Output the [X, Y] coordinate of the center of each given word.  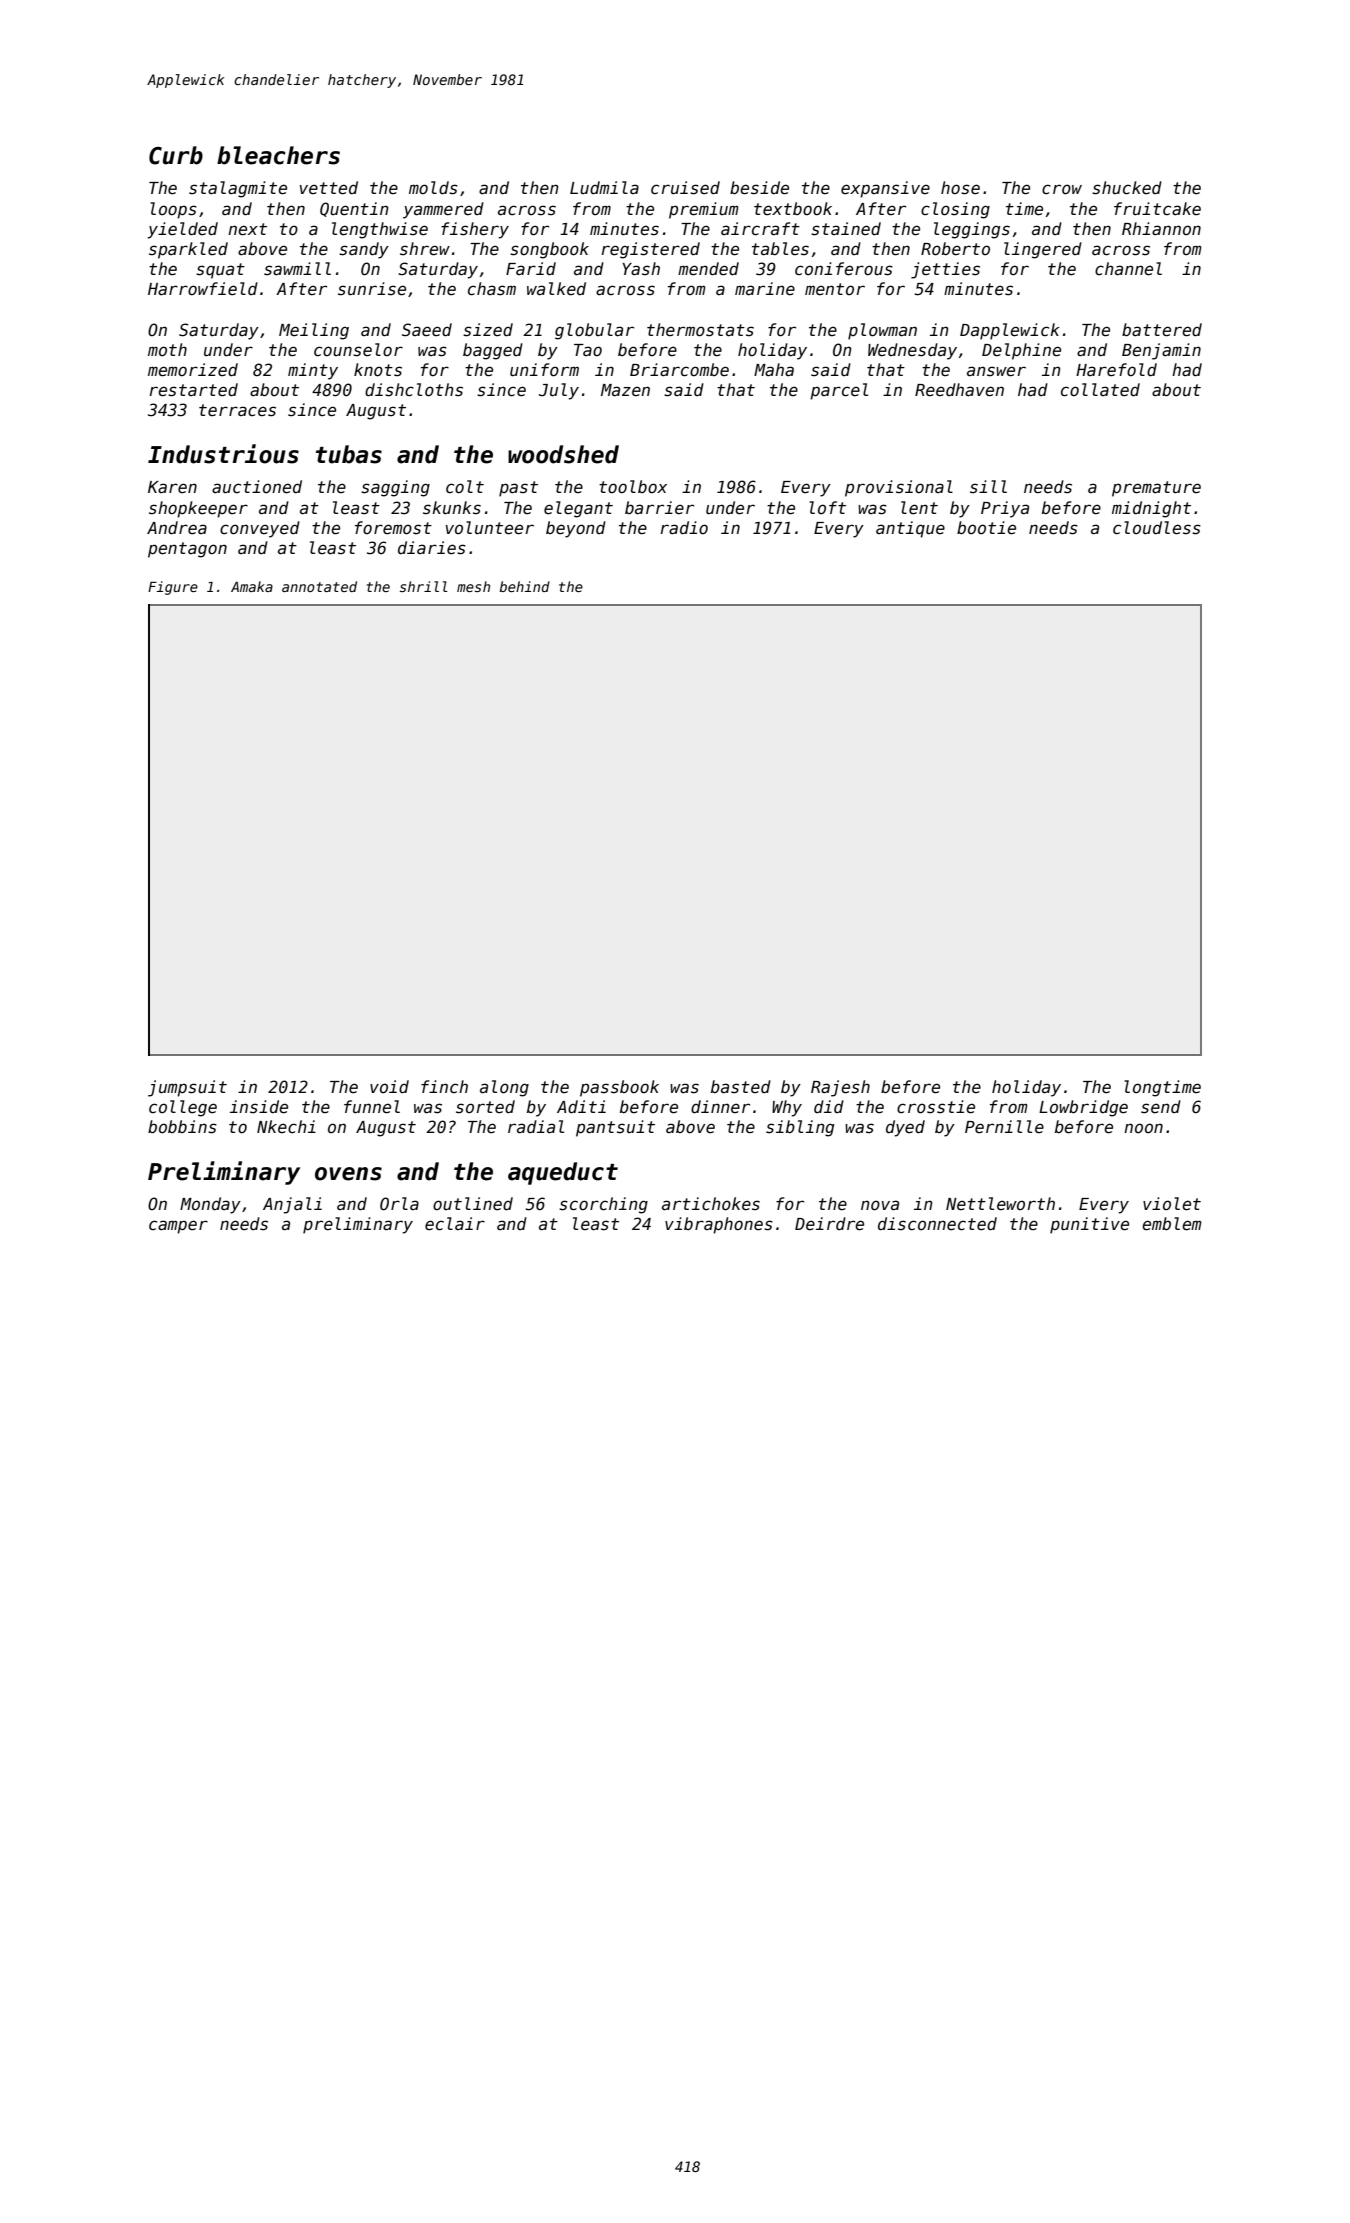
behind [524, 586]
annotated [319, 586]
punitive [1089, 1225]
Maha [774, 370]
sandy [364, 250]
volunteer [490, 528]
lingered [1043, 250]
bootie [986, 528]
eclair [455, 1224]
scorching [603, 1205]
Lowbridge [1083, 1108]
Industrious [223, 454]
